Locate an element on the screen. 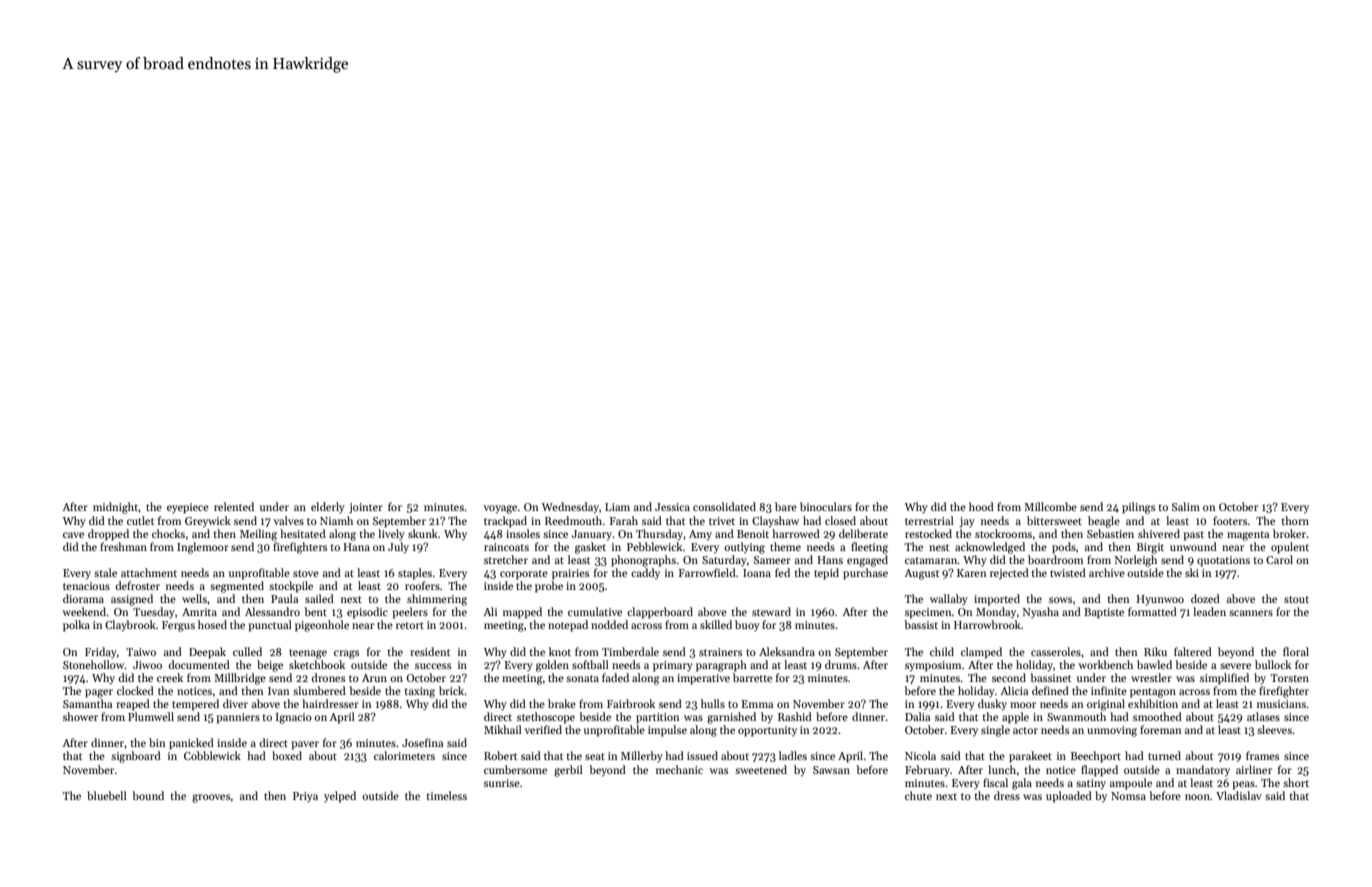 The height and width of the screenshot is (887, 1372). freshman is located at coordinates (123, 546).
